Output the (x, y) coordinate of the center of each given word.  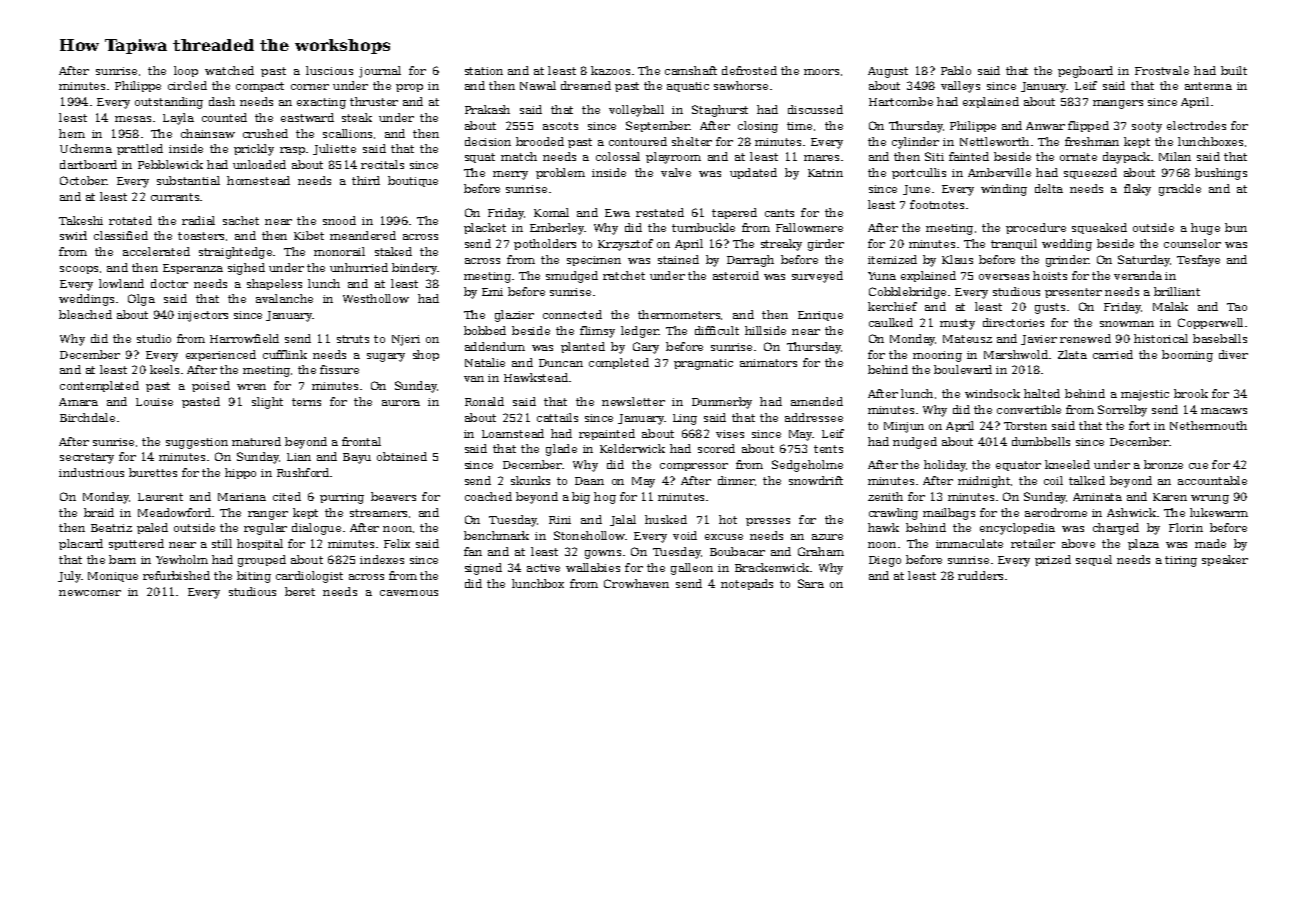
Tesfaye (1198, 261)
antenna (1208, 86)
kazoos (610, 70)
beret (300, 591)
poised (211, 386)
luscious (329, 70)
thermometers (679, 314)
